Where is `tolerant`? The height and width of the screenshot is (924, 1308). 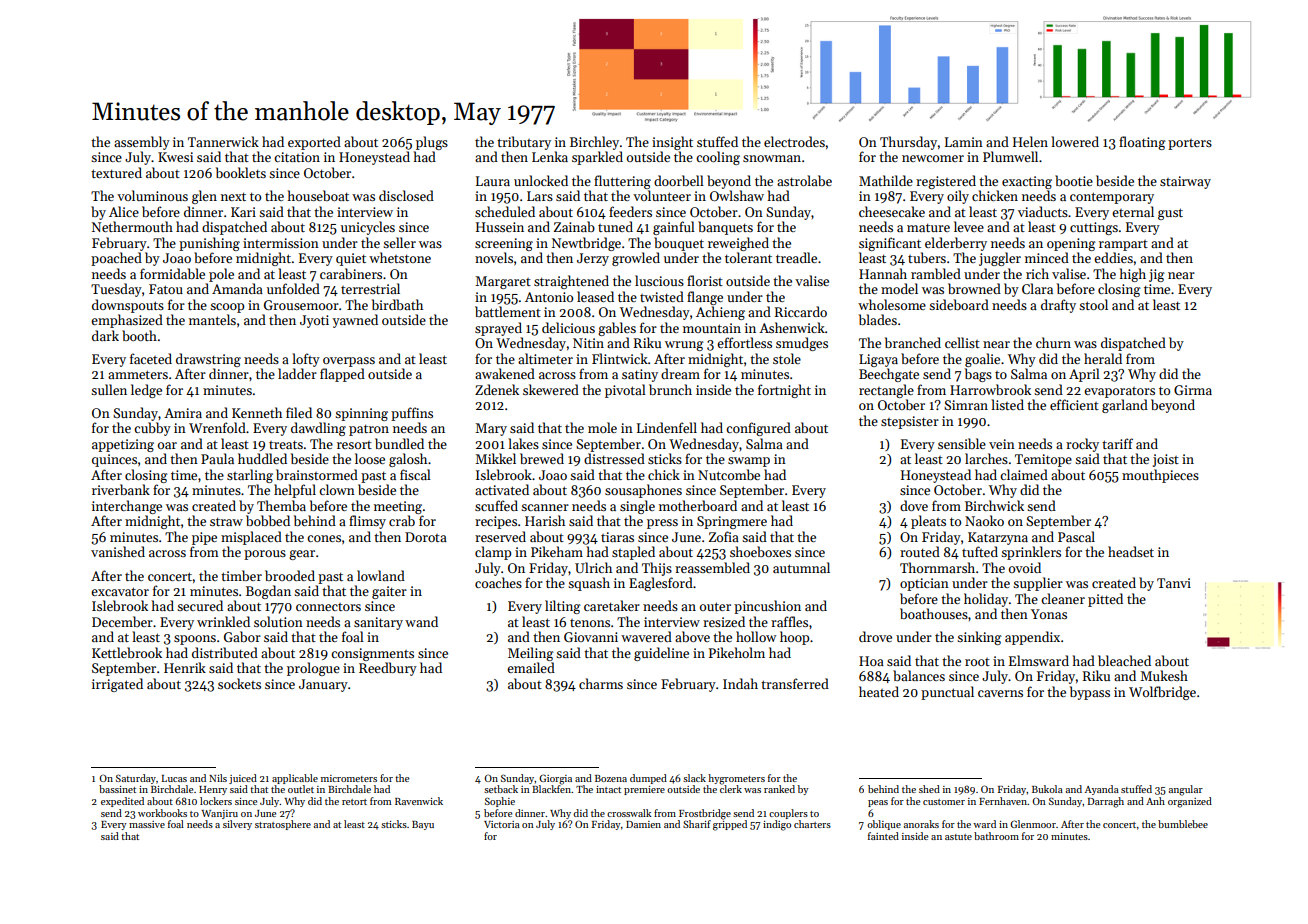 tolerant is located at coordinates (748, 257).
